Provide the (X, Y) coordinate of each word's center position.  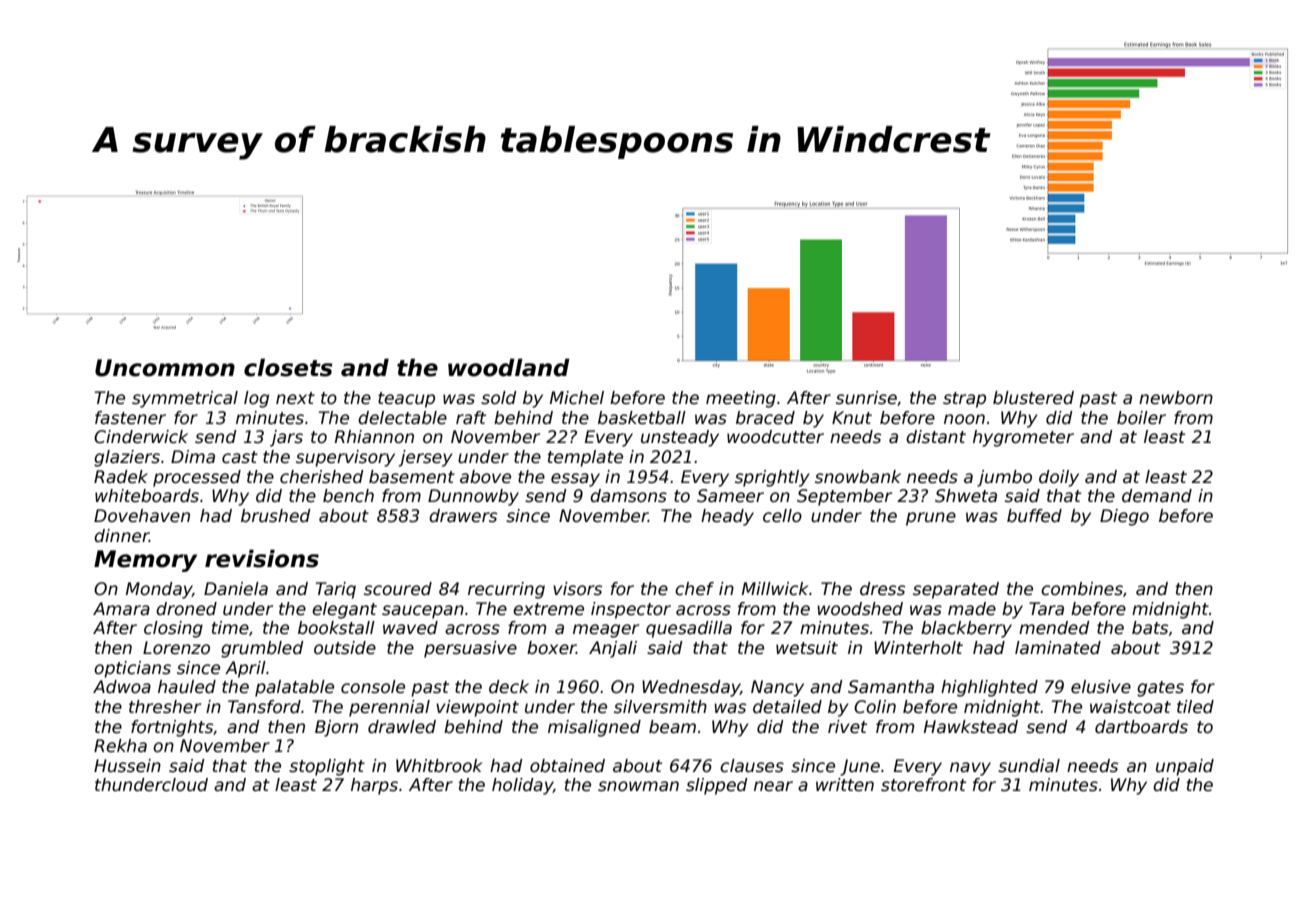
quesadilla (689, 629)
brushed (275, 516)
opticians (132, 669)
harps (374, 786)
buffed (1034, 516)
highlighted (989, 688)
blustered (1033, 398)
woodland (509, 367)
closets (288, 367)
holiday (522, 786)
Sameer (730, 496)
